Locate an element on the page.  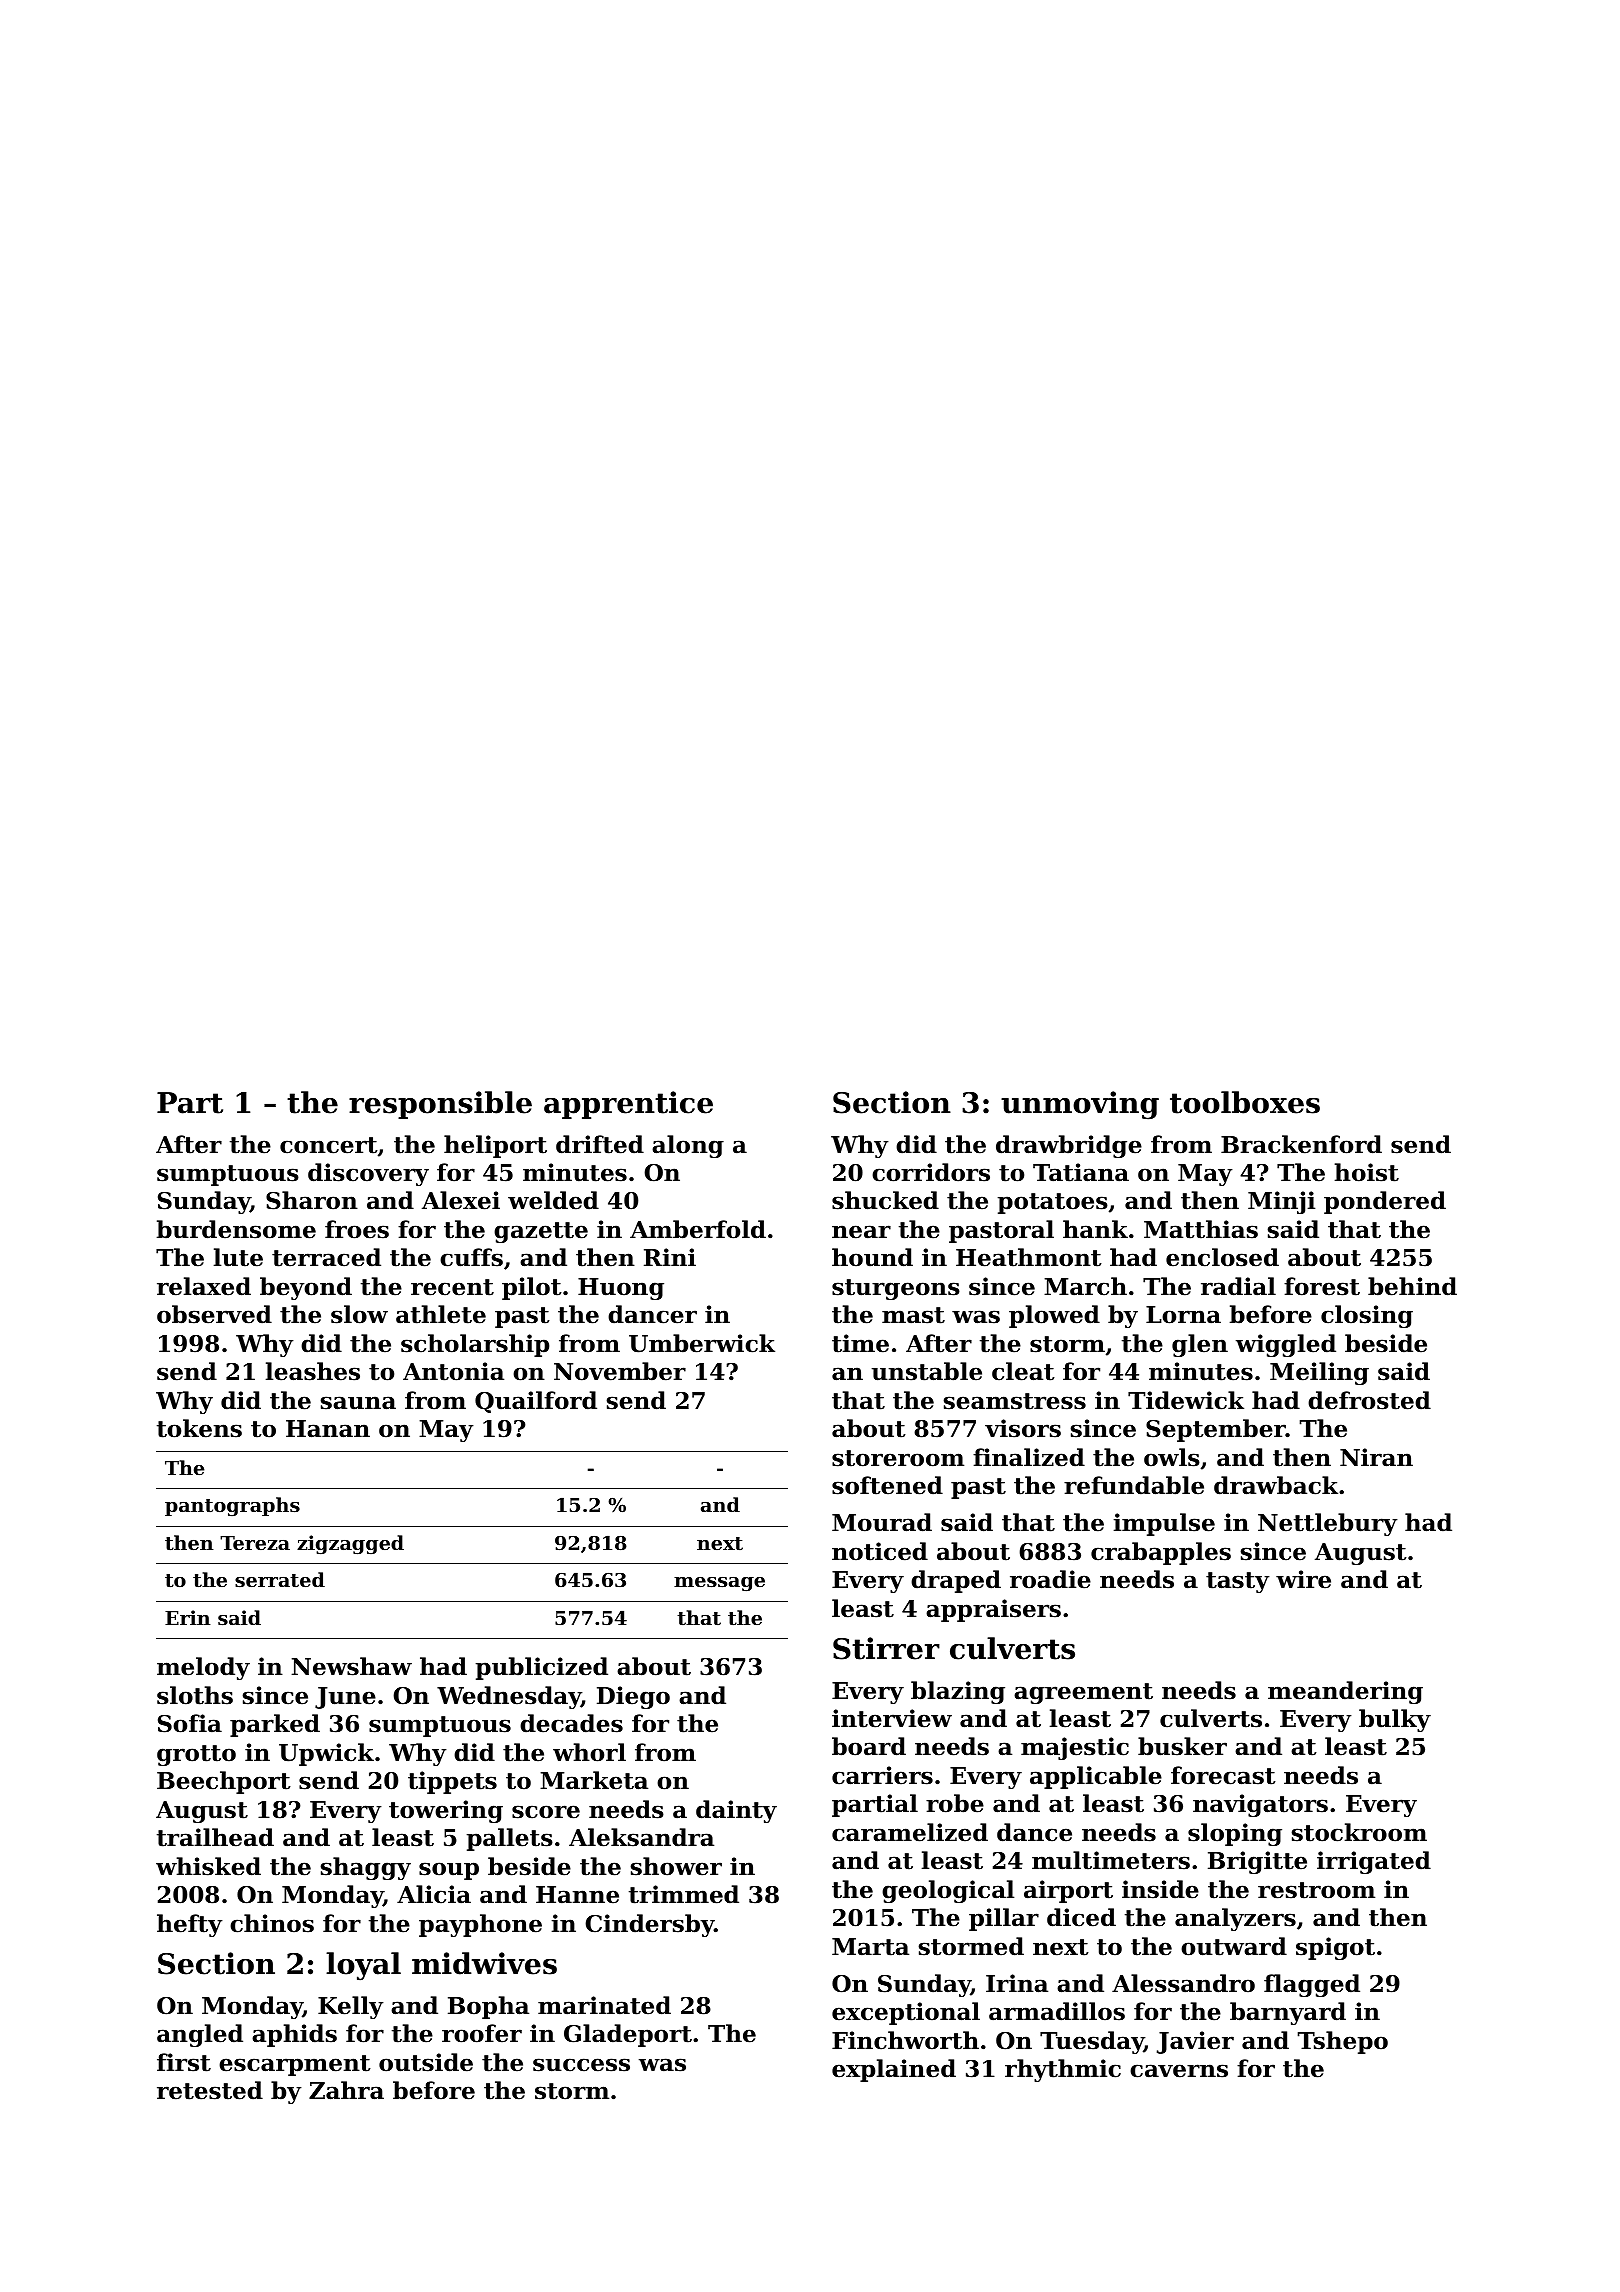
Aleksandra is located at coordinates (641, 1837).
